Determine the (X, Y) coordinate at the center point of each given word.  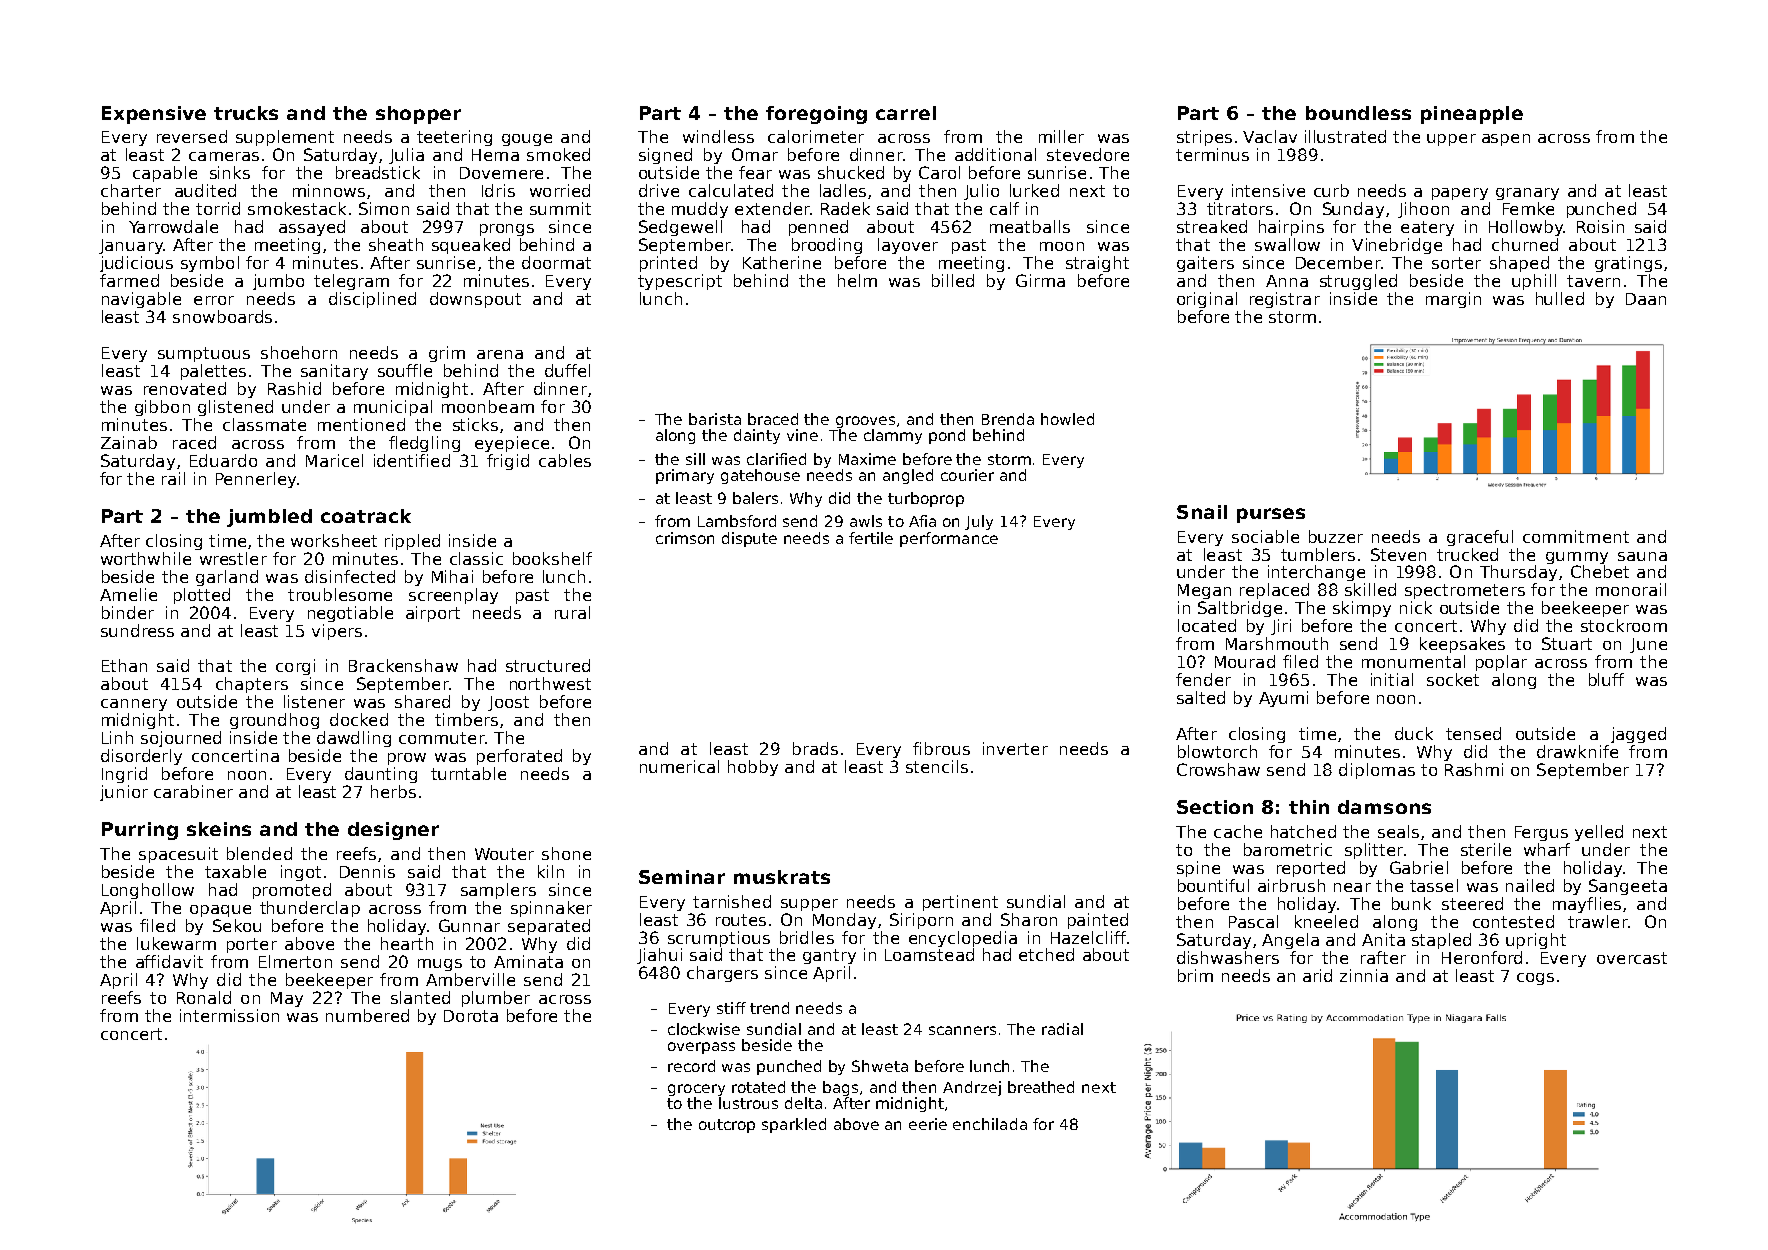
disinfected (350, 576)
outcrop (727, 1126)
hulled (1560, 298)
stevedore (1088, 154)
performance (949, 539)
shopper (418, 115)
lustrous (748, 1103)
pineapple (1472, 115)
